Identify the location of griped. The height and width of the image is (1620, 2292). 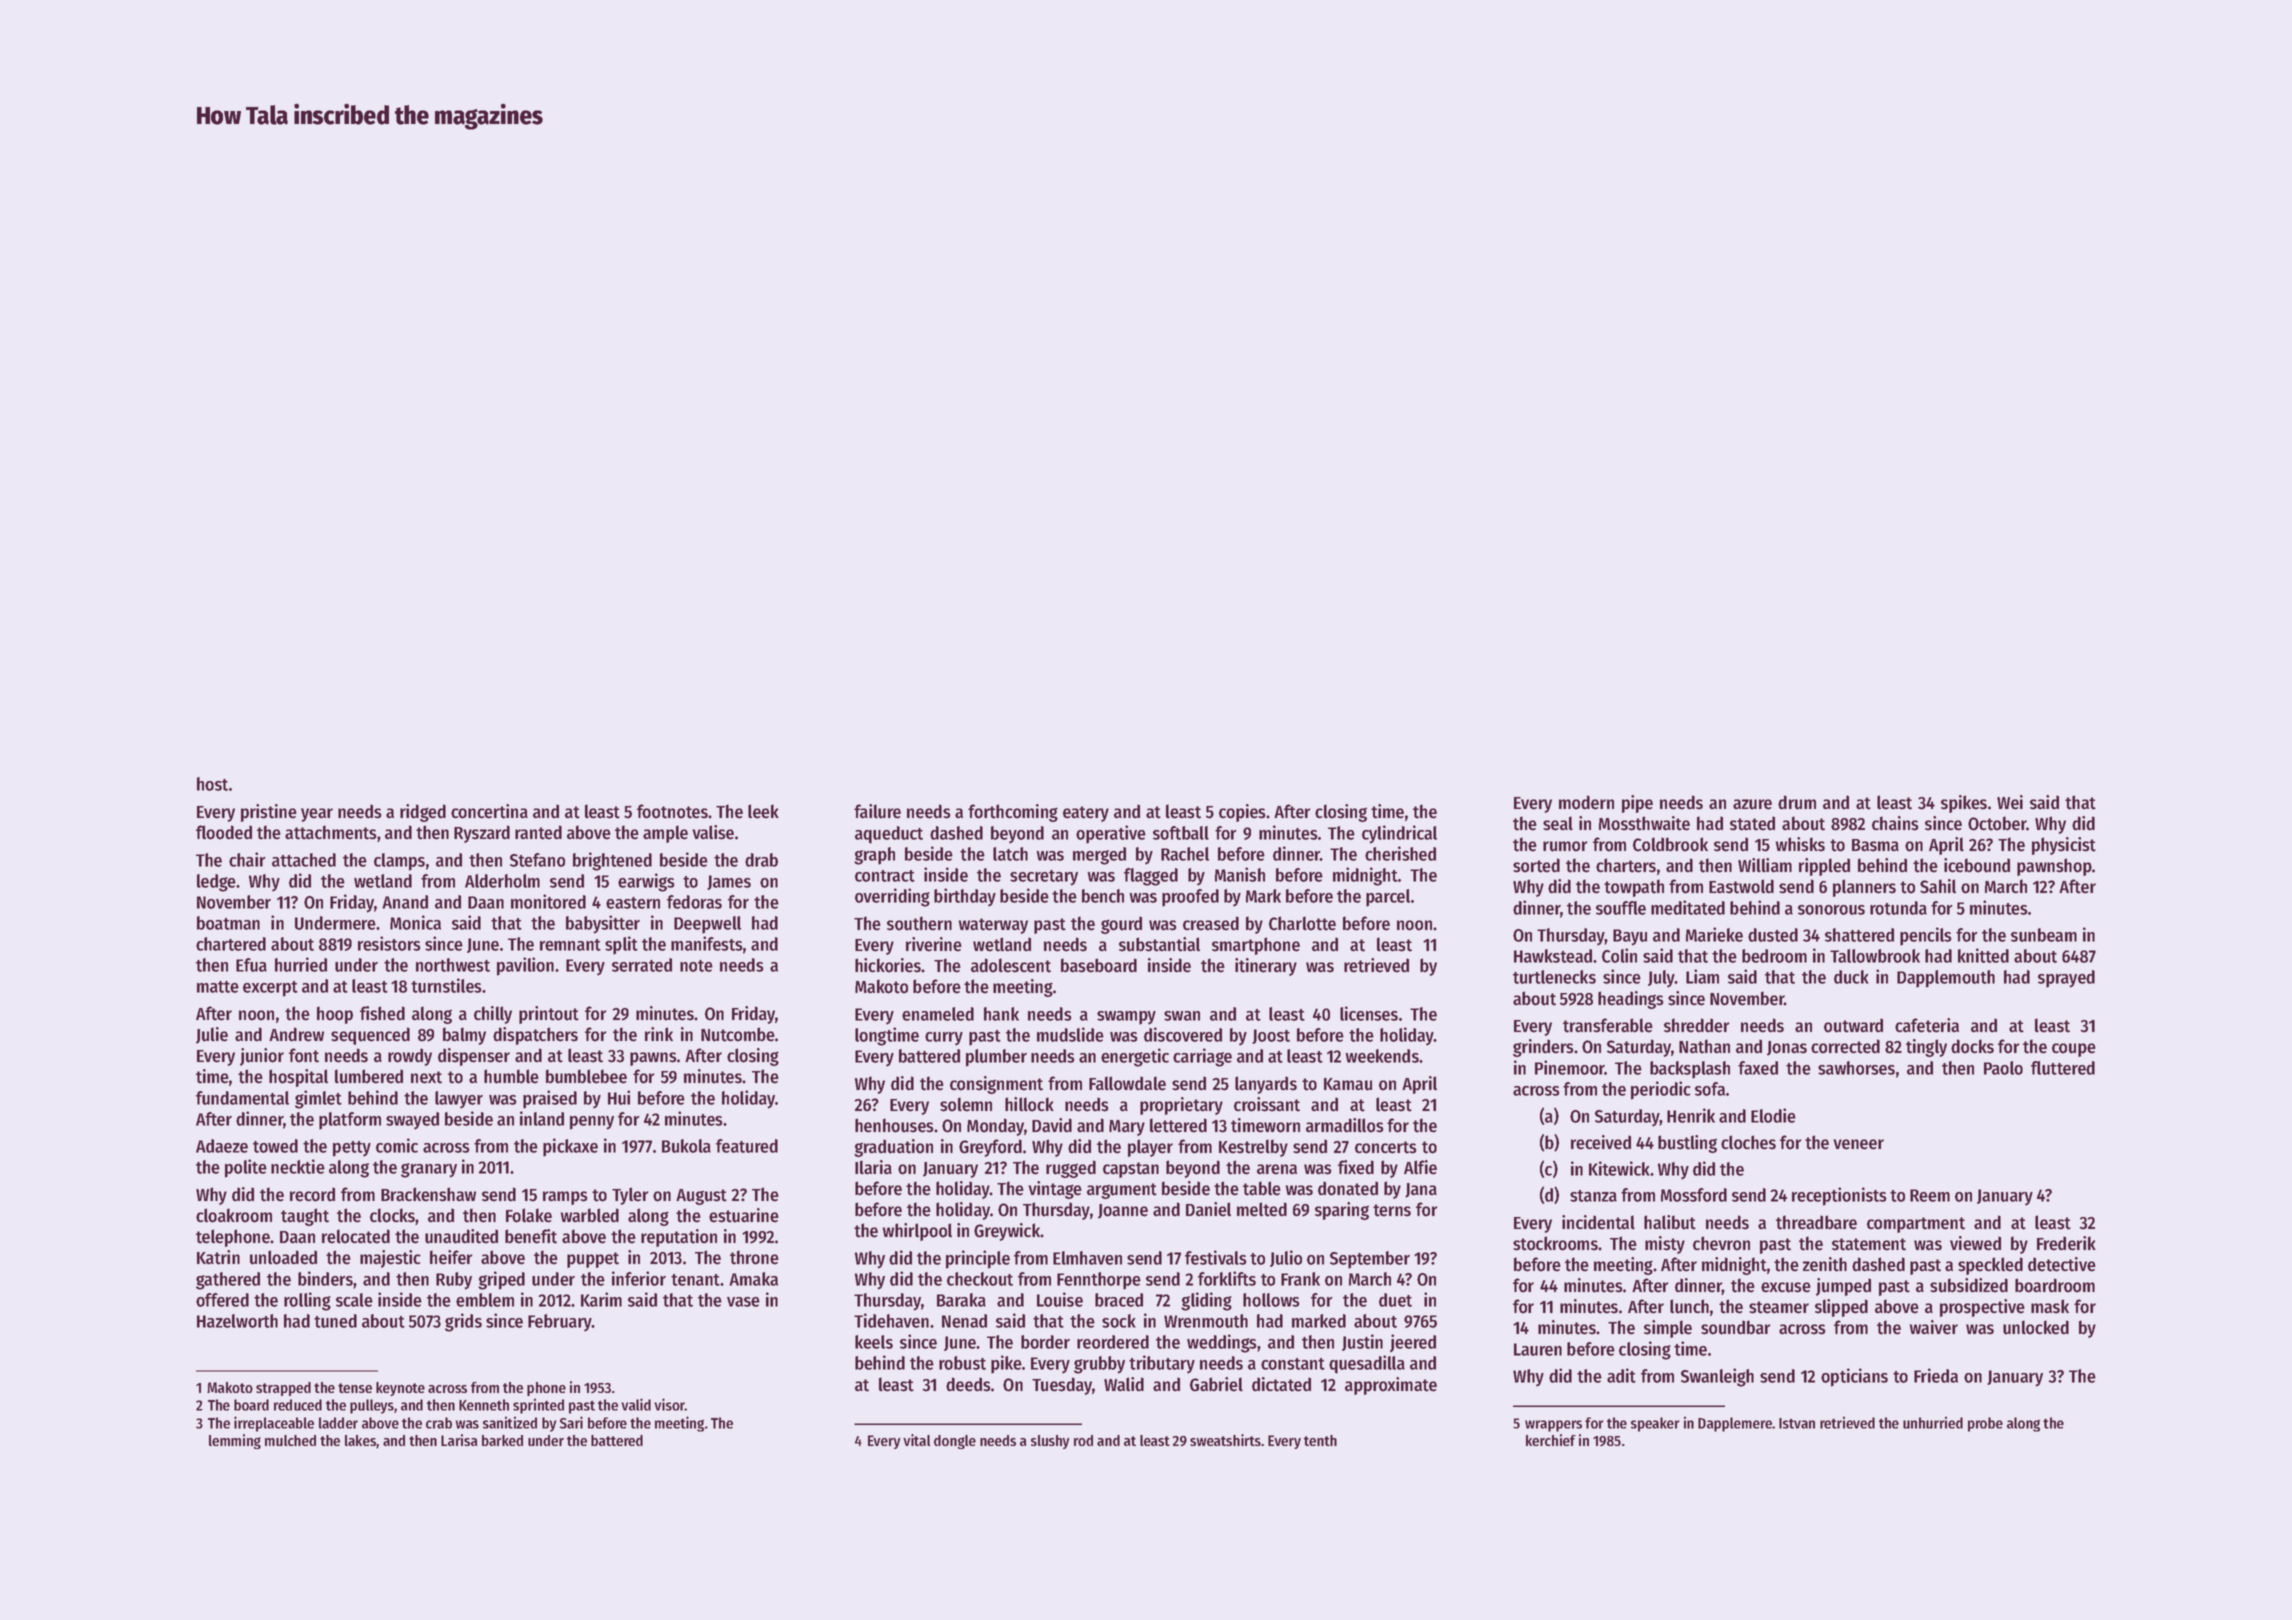
(501, 1280).
